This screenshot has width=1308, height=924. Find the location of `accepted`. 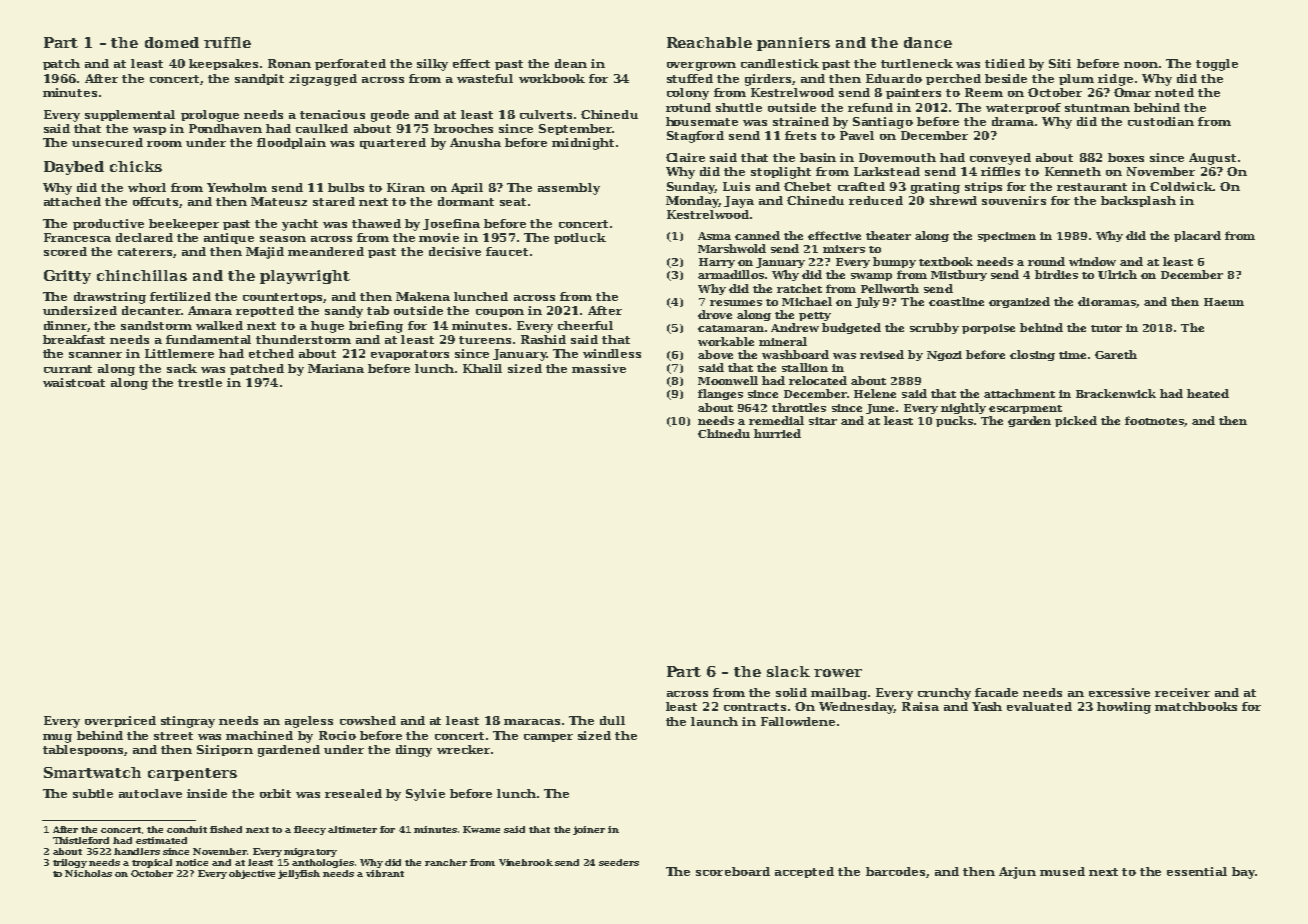

accepted is located at coordinates (804, 872).
